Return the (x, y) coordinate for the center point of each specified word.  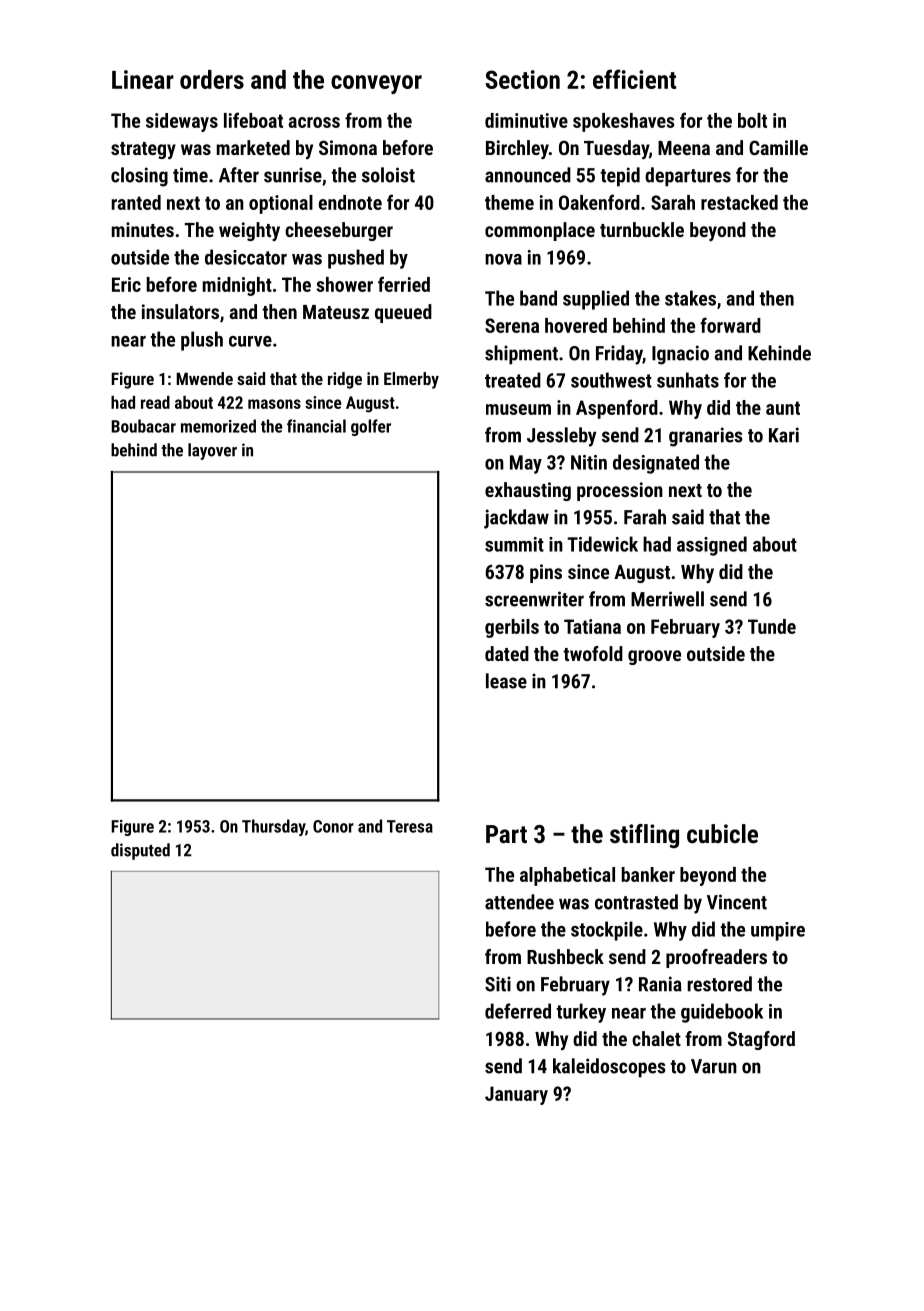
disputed (140, 851)
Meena (684, 148)
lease (506, 681)
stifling (644, 836)
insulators (180, 311)
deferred (518, 1011)
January (516, 1095)
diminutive (526, 120)
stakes (690, 298)
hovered (576, 325)
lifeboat (253, 120)
